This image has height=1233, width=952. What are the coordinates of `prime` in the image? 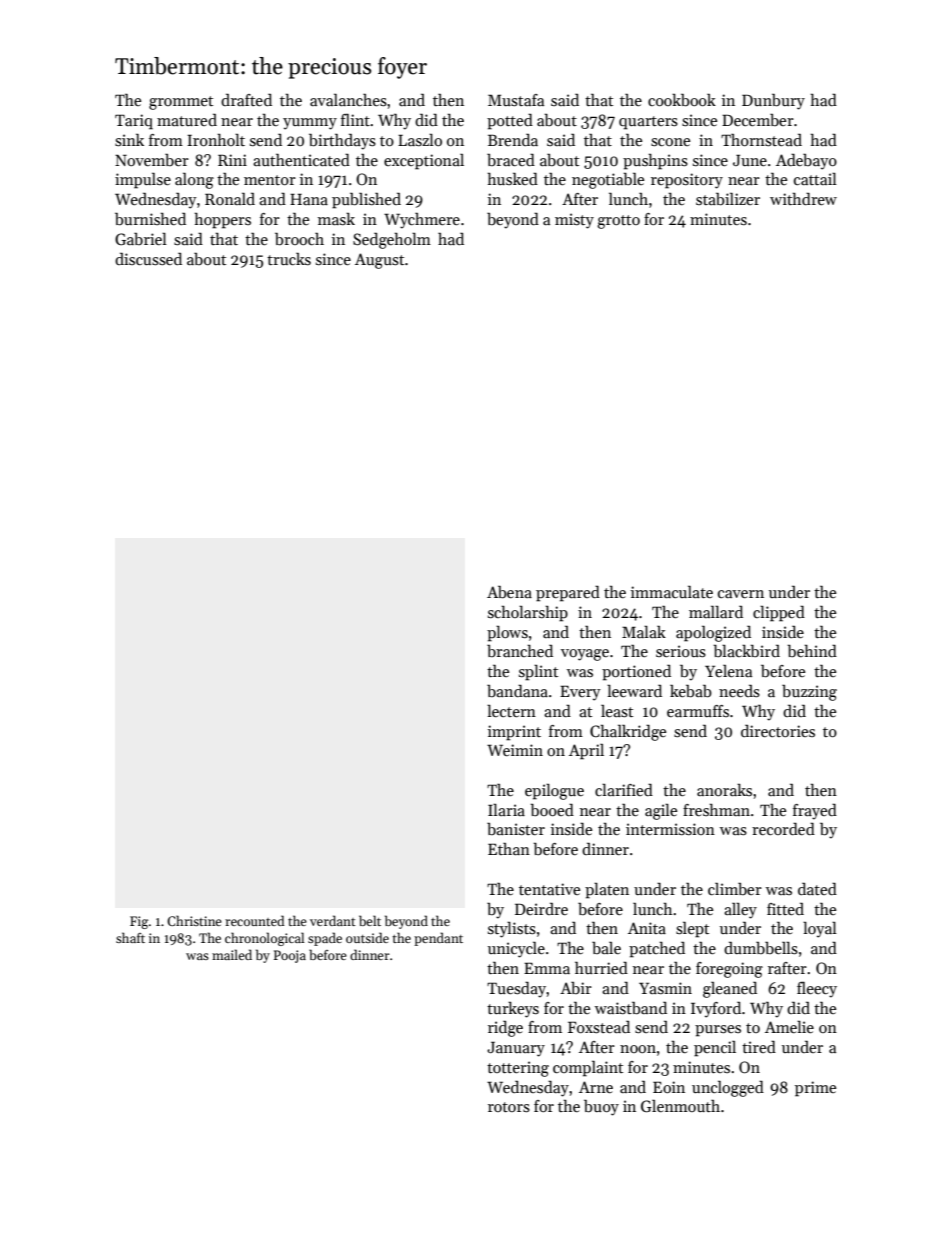 It's located at (815, 1089).
